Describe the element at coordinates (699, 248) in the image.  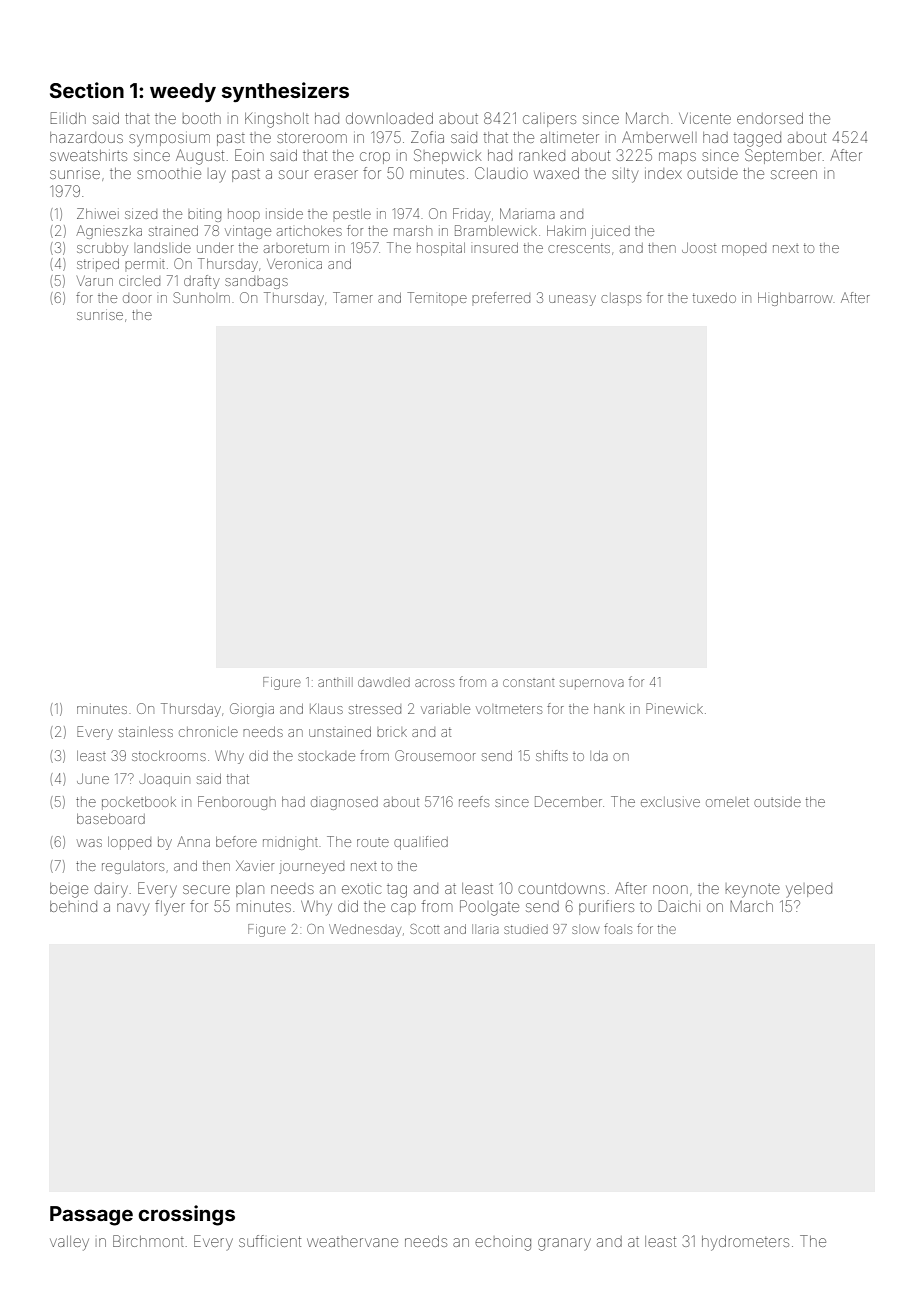
I see `Joost` at that location.
